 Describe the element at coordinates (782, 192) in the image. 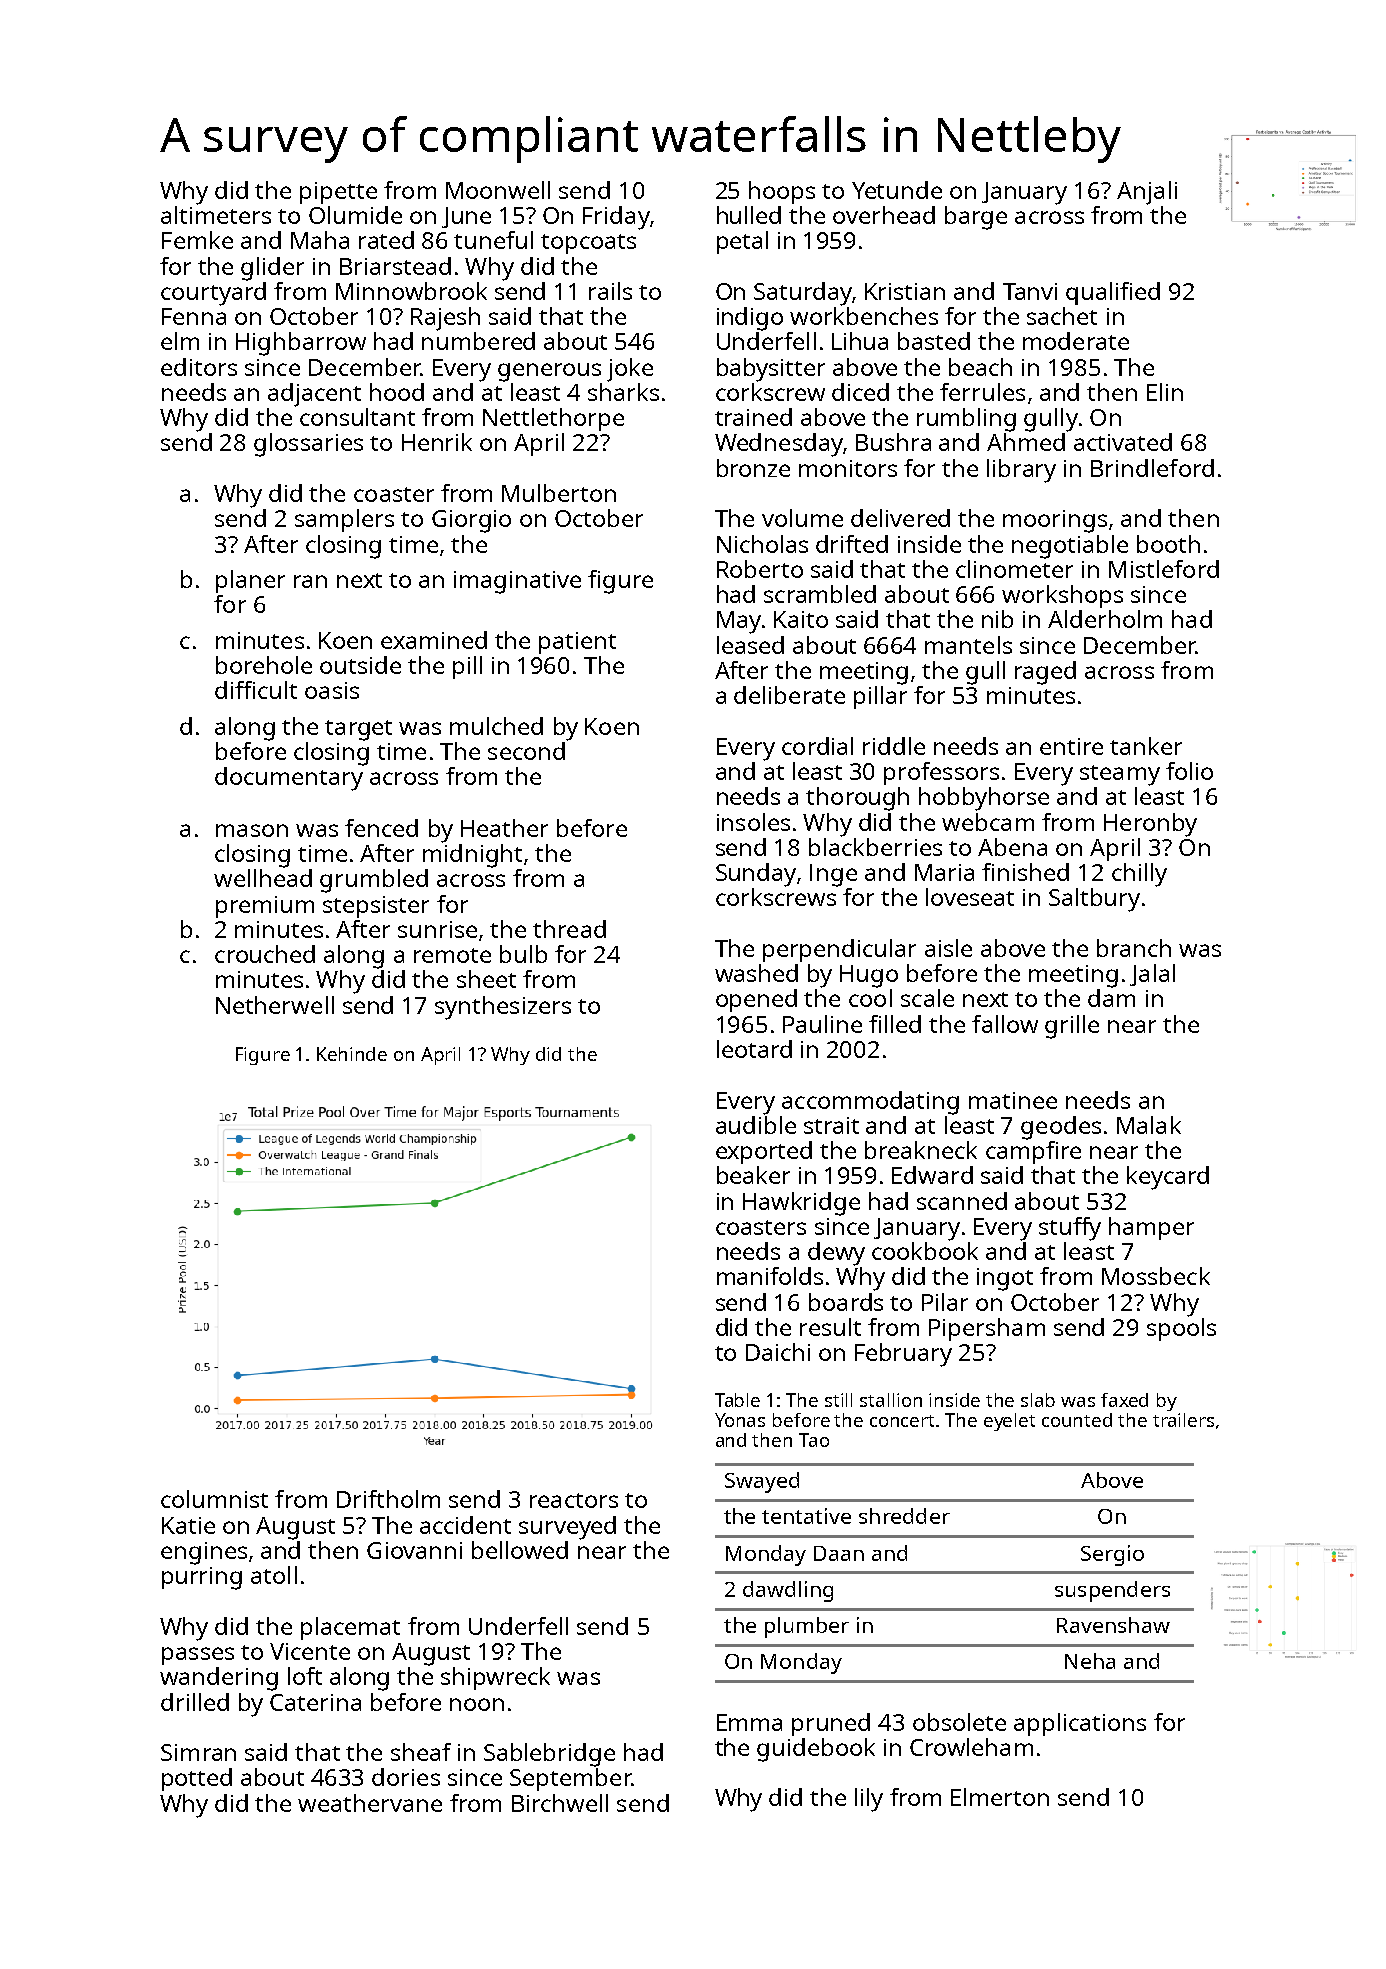

I see `hoops` at that location.
